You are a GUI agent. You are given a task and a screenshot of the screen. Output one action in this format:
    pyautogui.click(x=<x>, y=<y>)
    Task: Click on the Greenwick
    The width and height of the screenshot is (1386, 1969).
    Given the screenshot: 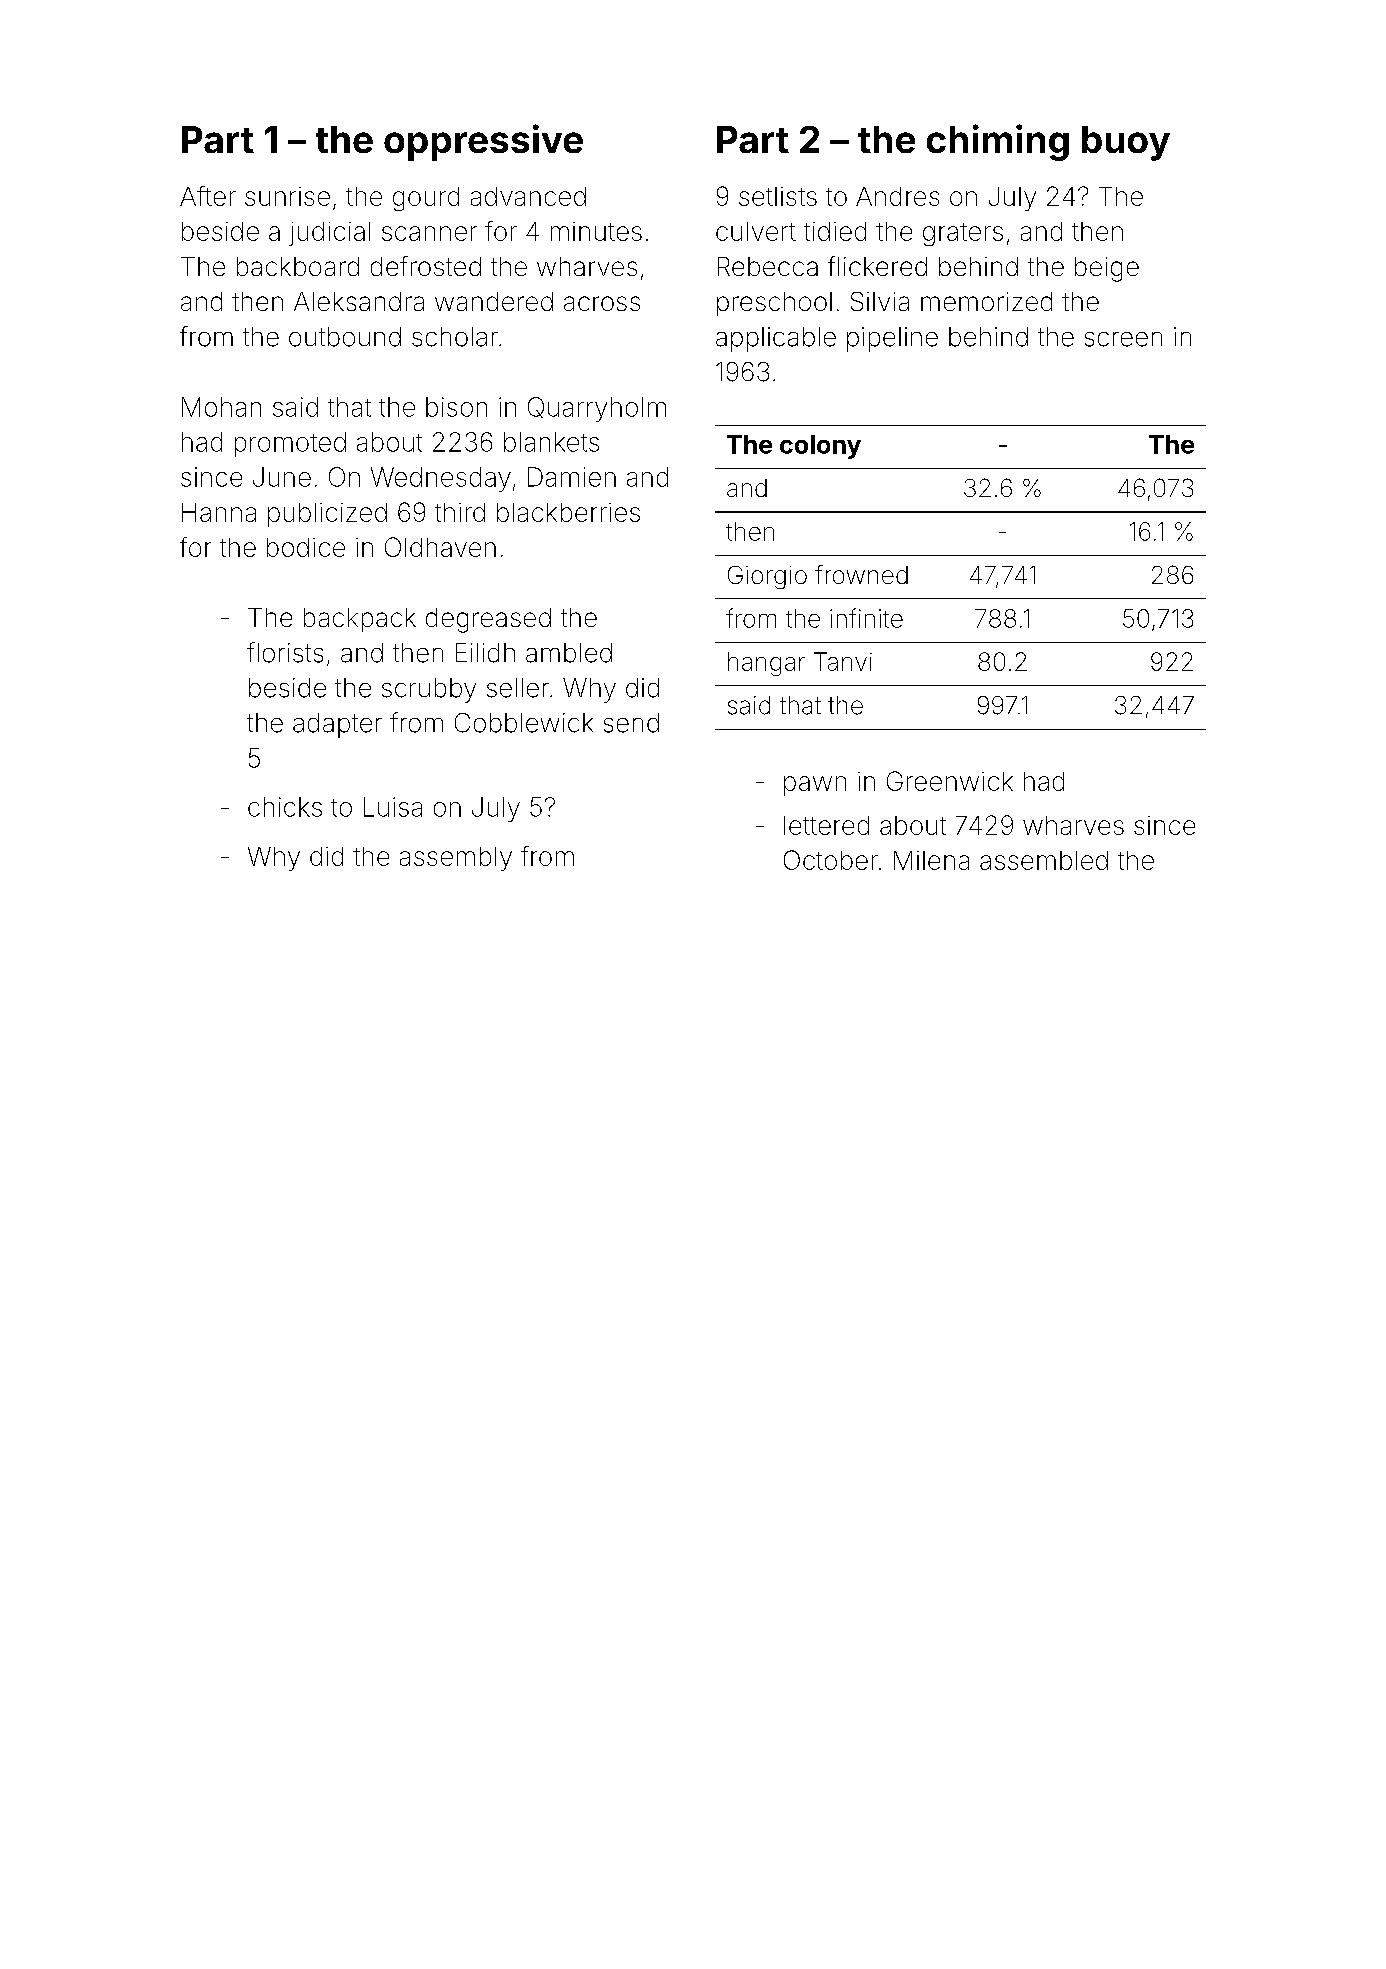 What is the action you would take?
    pyautogui.click(x=950, y=781)
